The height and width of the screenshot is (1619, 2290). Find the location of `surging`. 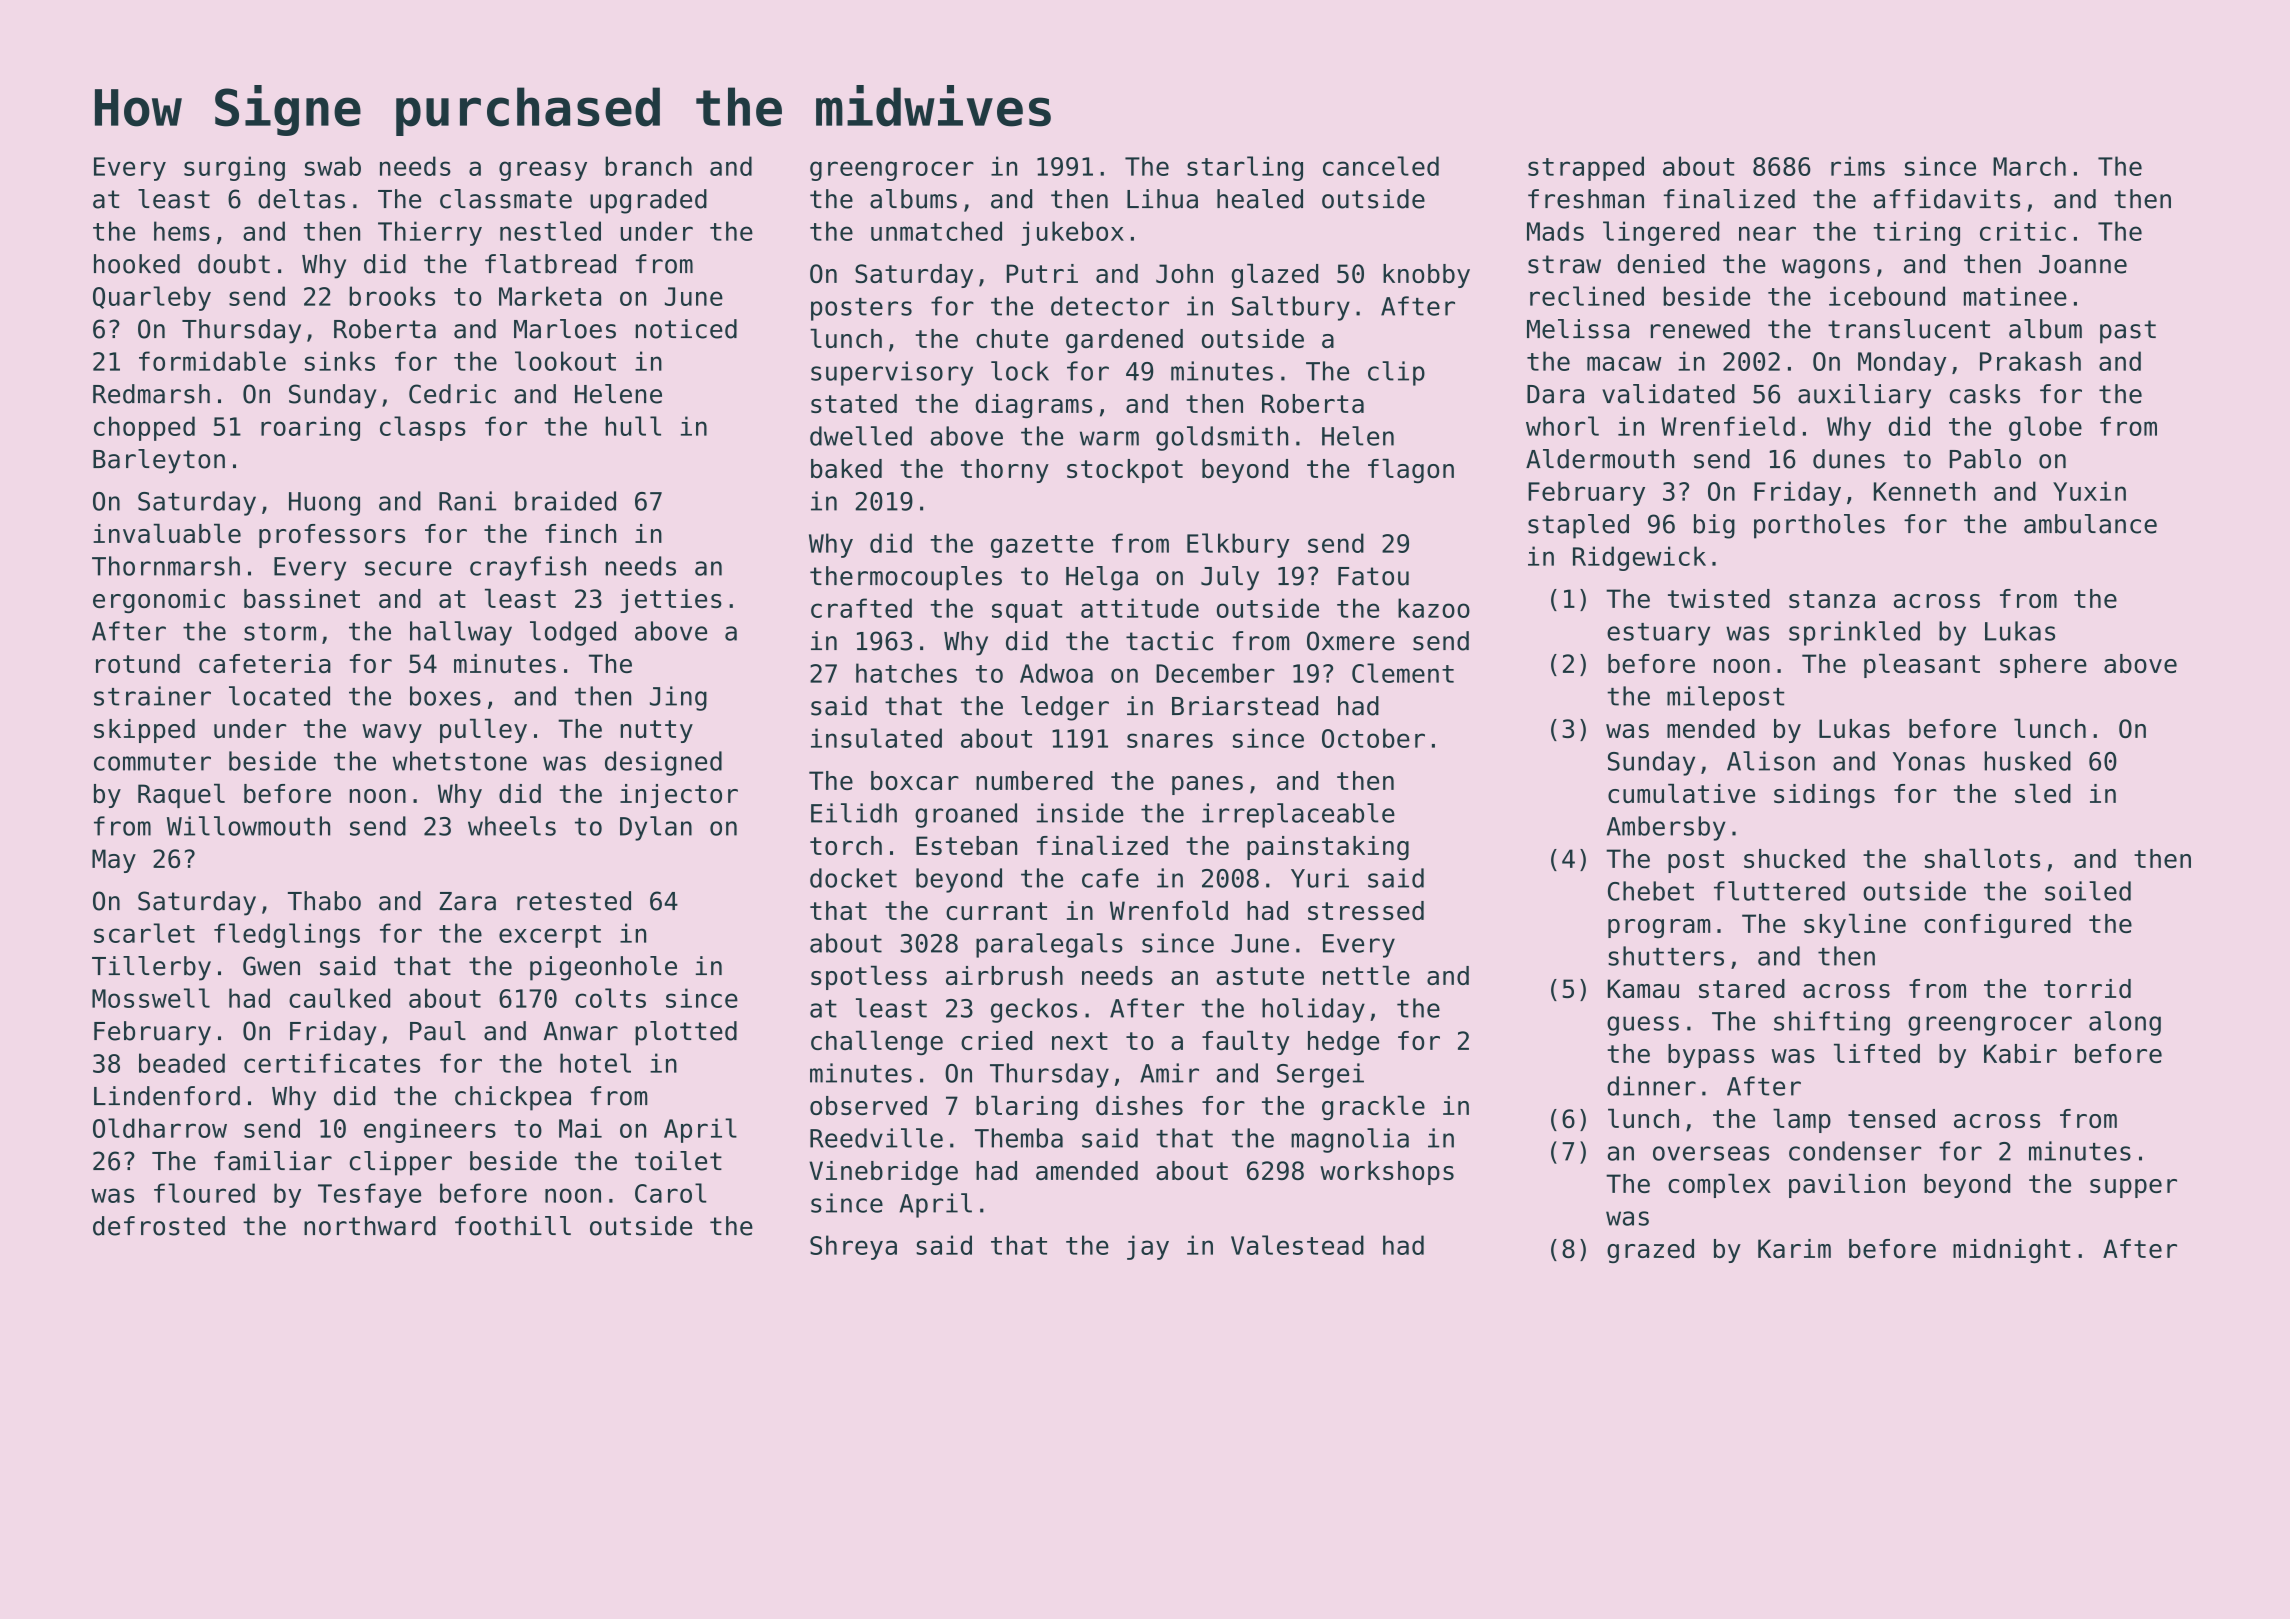

surging is located at coordinates (234, 168).
